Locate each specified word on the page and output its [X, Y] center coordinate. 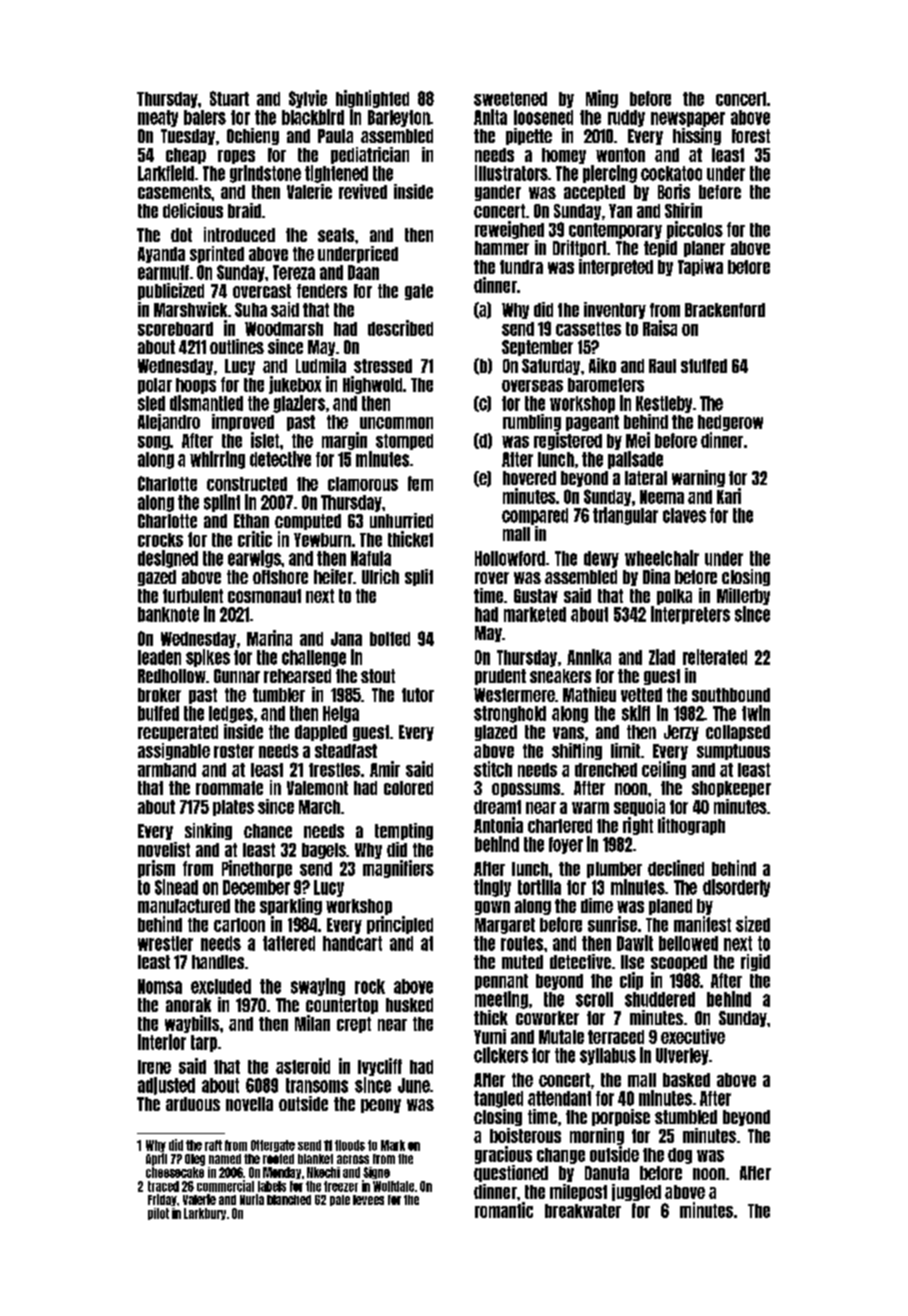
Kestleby [664, 404]
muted [522, 962]
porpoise [621, 1117]
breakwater [583, 1211]
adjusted [166, 1086]
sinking [208, 831]
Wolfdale [393, 1186]
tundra [521, 267]
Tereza [294, 272]
